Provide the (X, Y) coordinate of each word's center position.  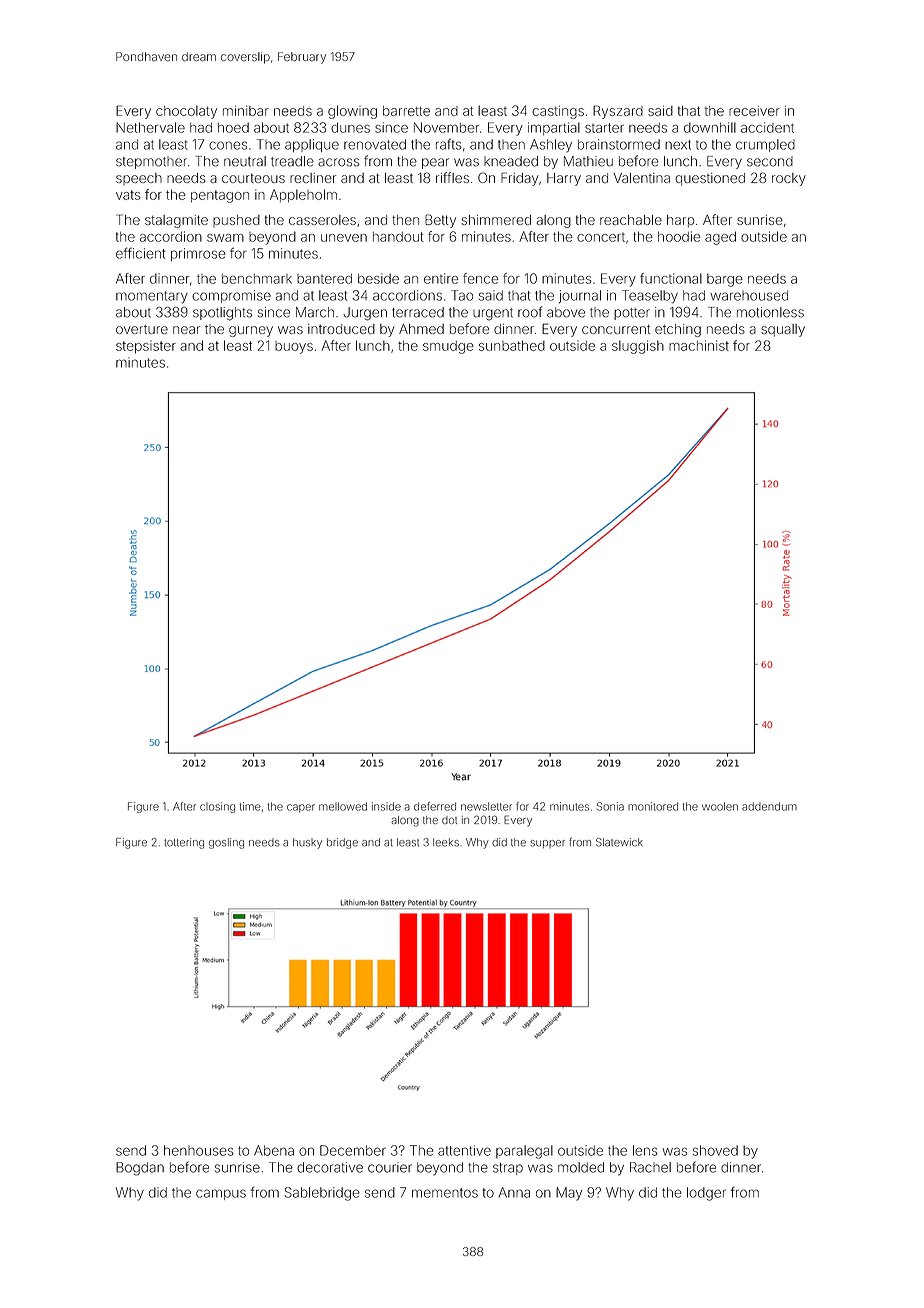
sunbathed (512, 345)
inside (386, 806)
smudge (448, 347)
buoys (294, 347)
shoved (715, 1150)
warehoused (749, 295)
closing (217, 807)
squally (783, 330)
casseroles (322, 220)
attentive (464, 1150)
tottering (184, 843)
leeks (446, 842)
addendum (769, 806)
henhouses (199, 1150)
